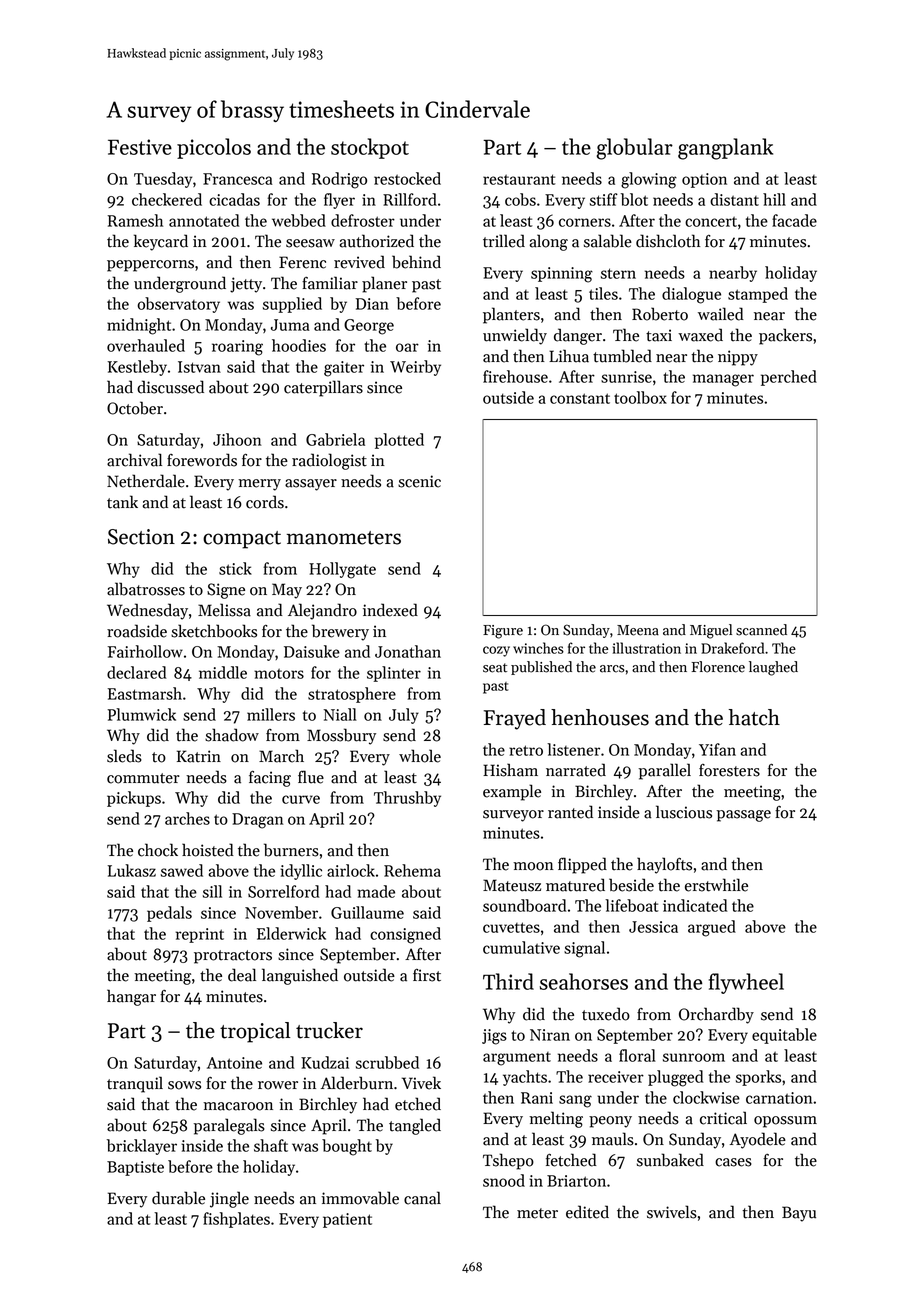 This screenshot has height=1308, width=924. What do you see at coordinates (761, 630) in the screenshot?
I see `scanned` at bounding box center [761, 630].
